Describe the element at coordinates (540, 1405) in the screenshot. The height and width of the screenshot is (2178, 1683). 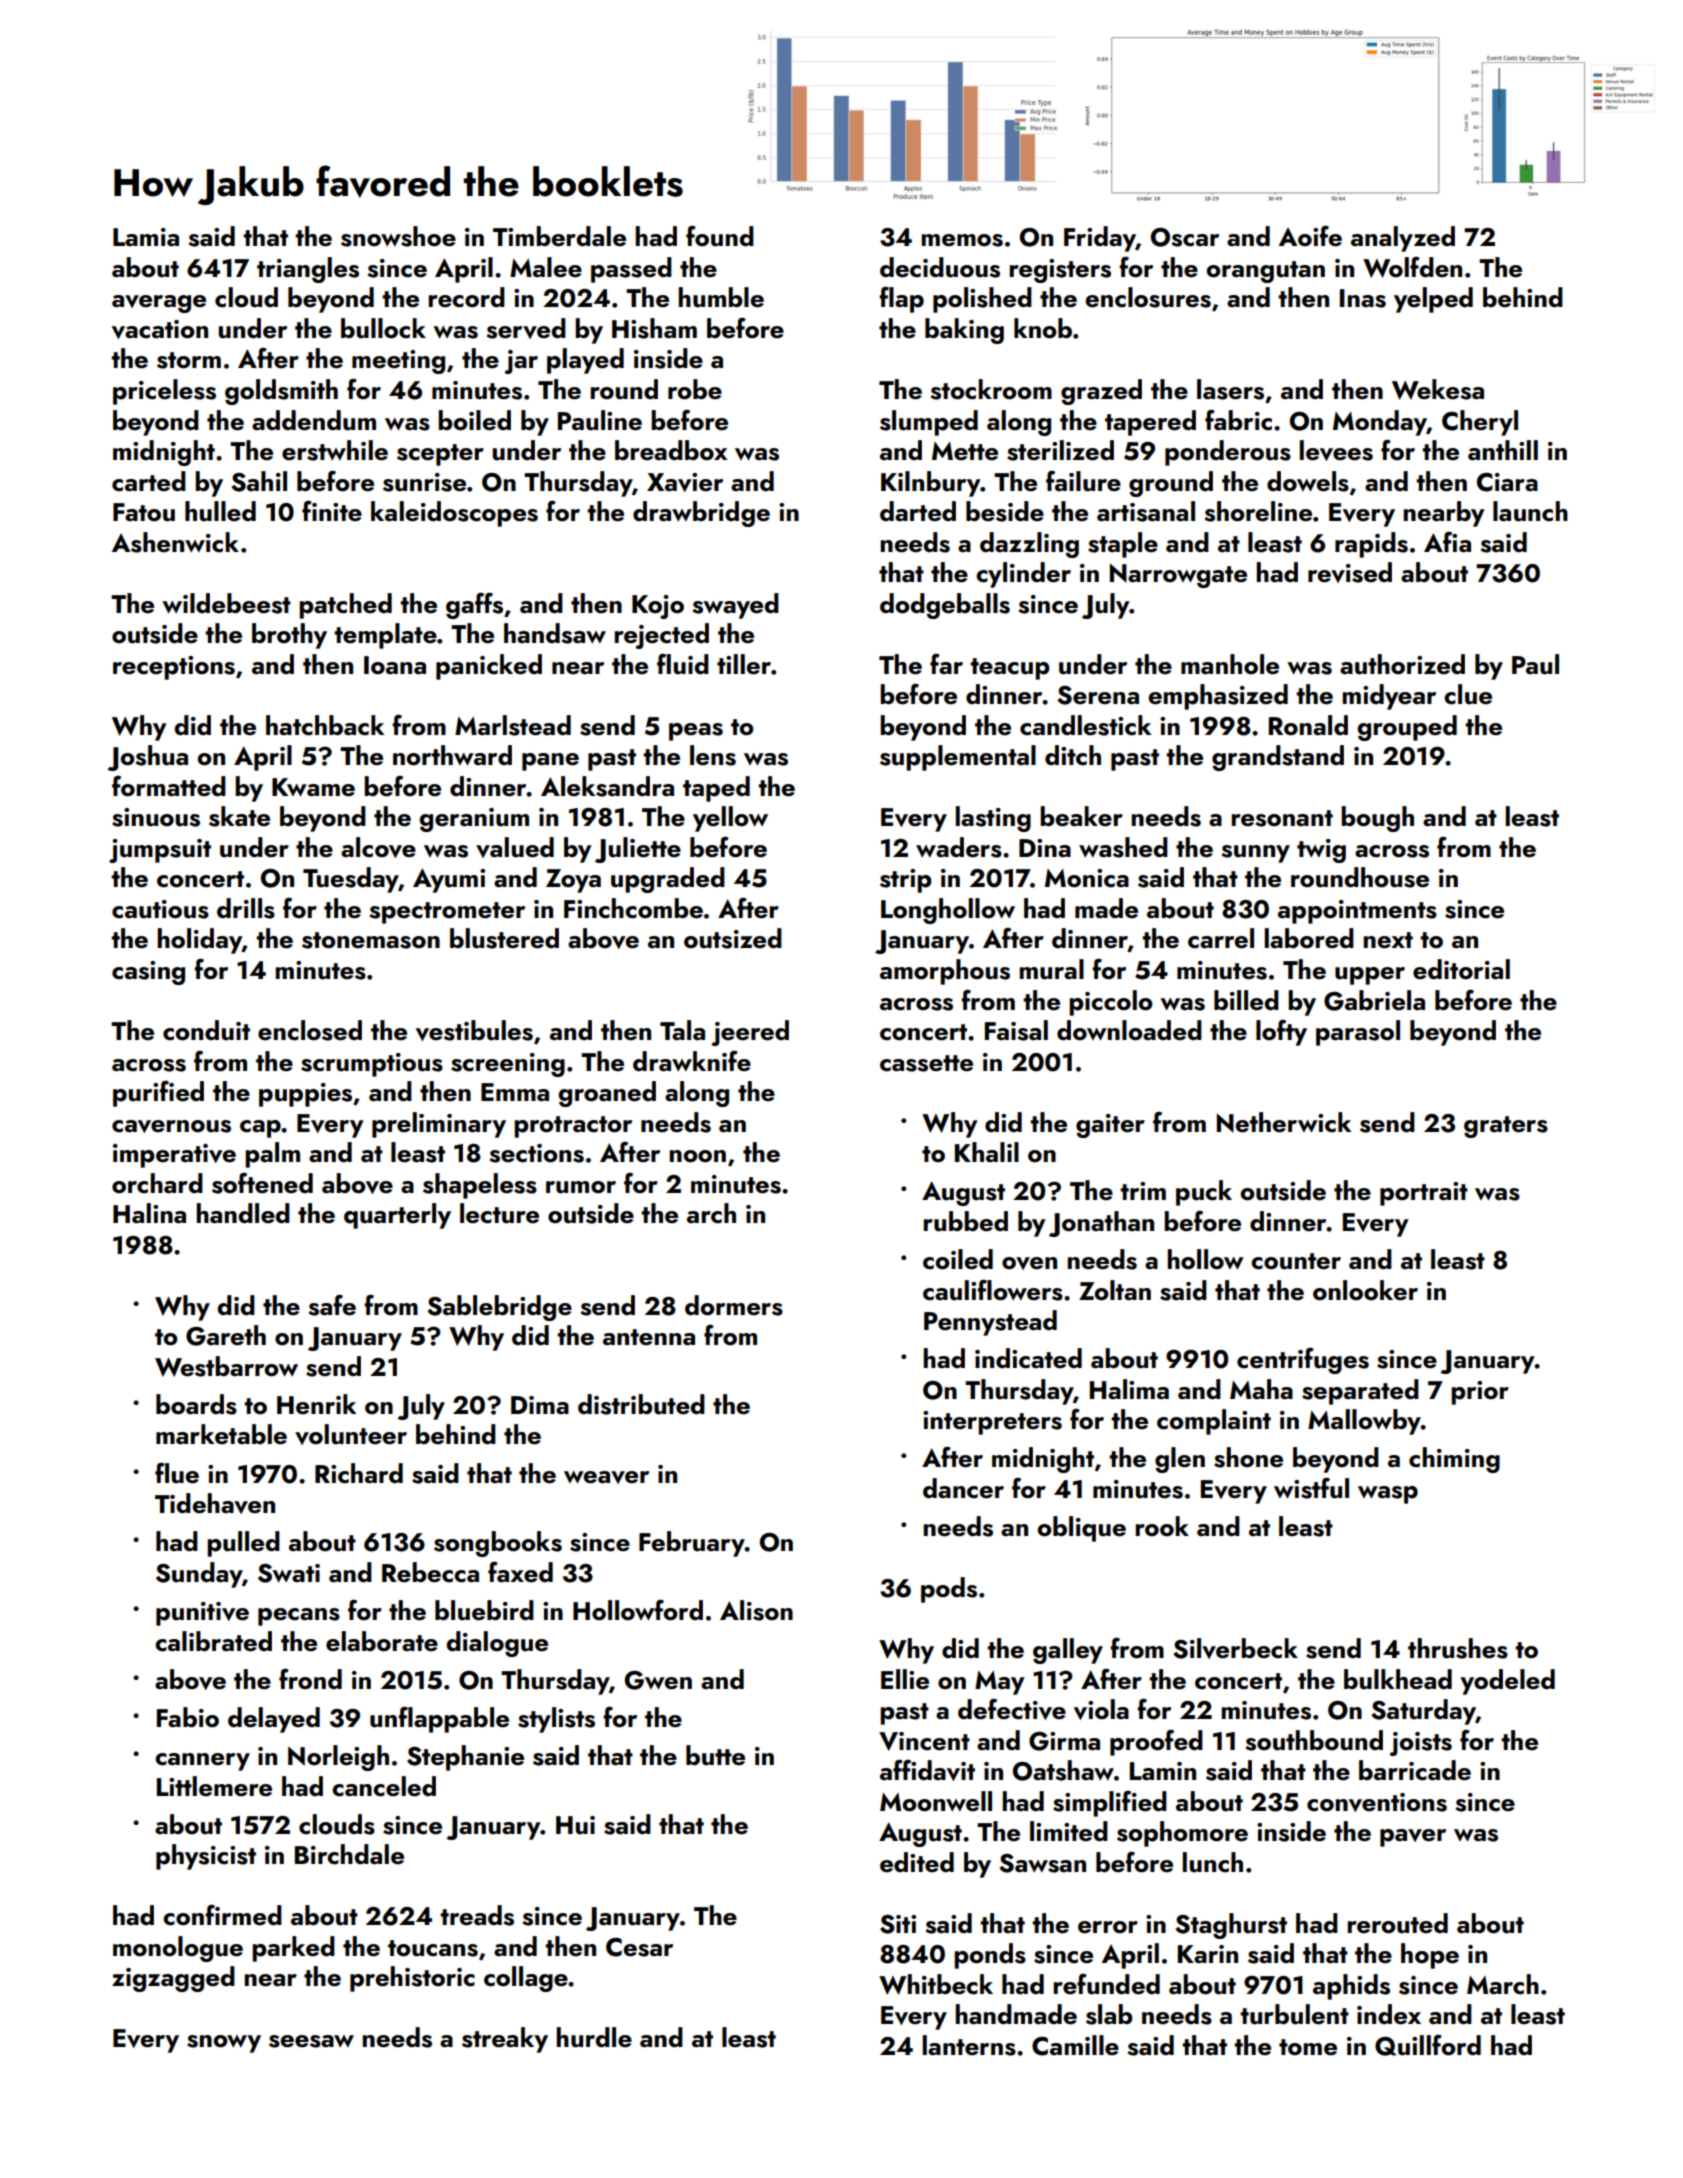
I see `Dima` at that location.
